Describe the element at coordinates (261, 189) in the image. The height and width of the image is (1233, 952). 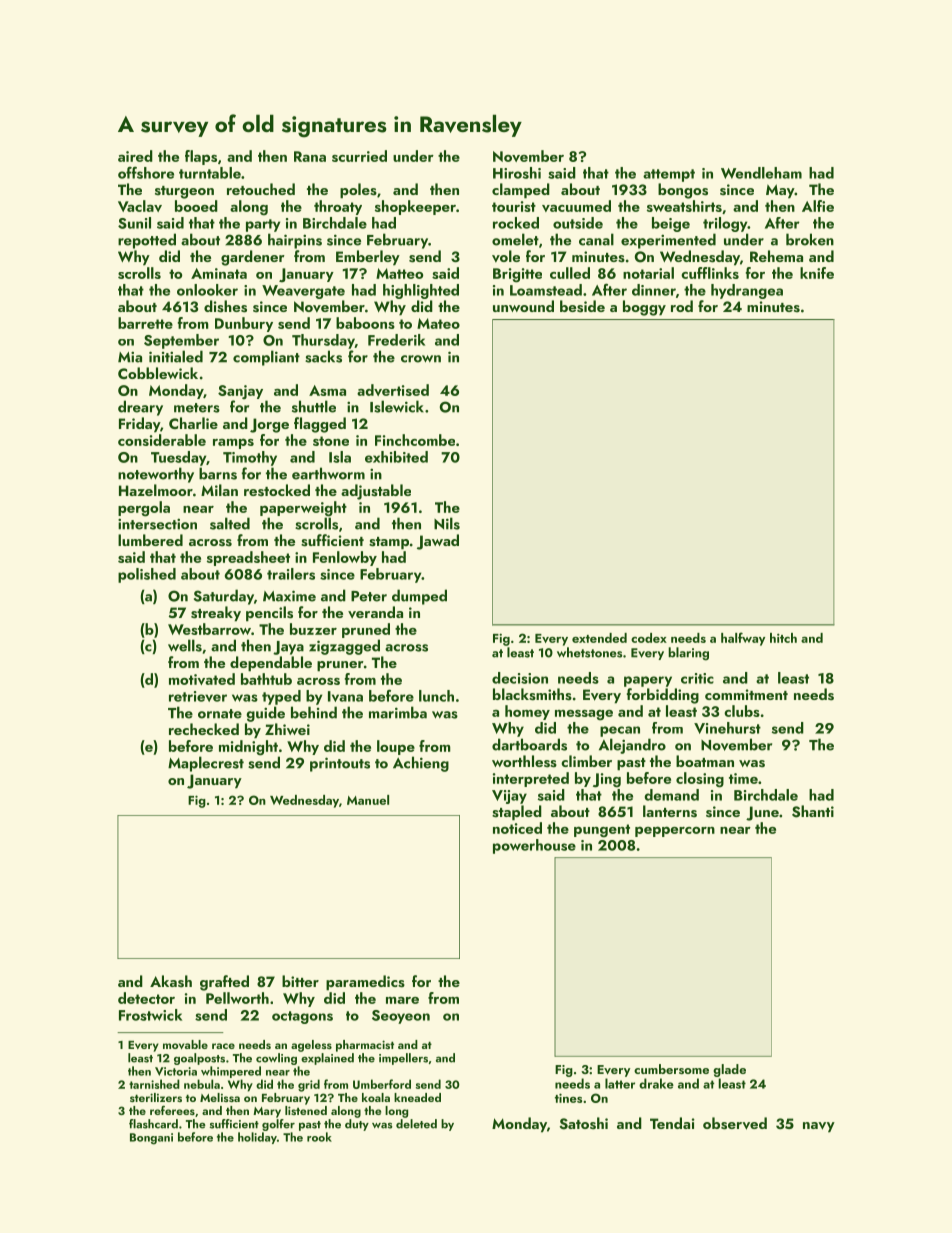
I see `retouched` at that location.
